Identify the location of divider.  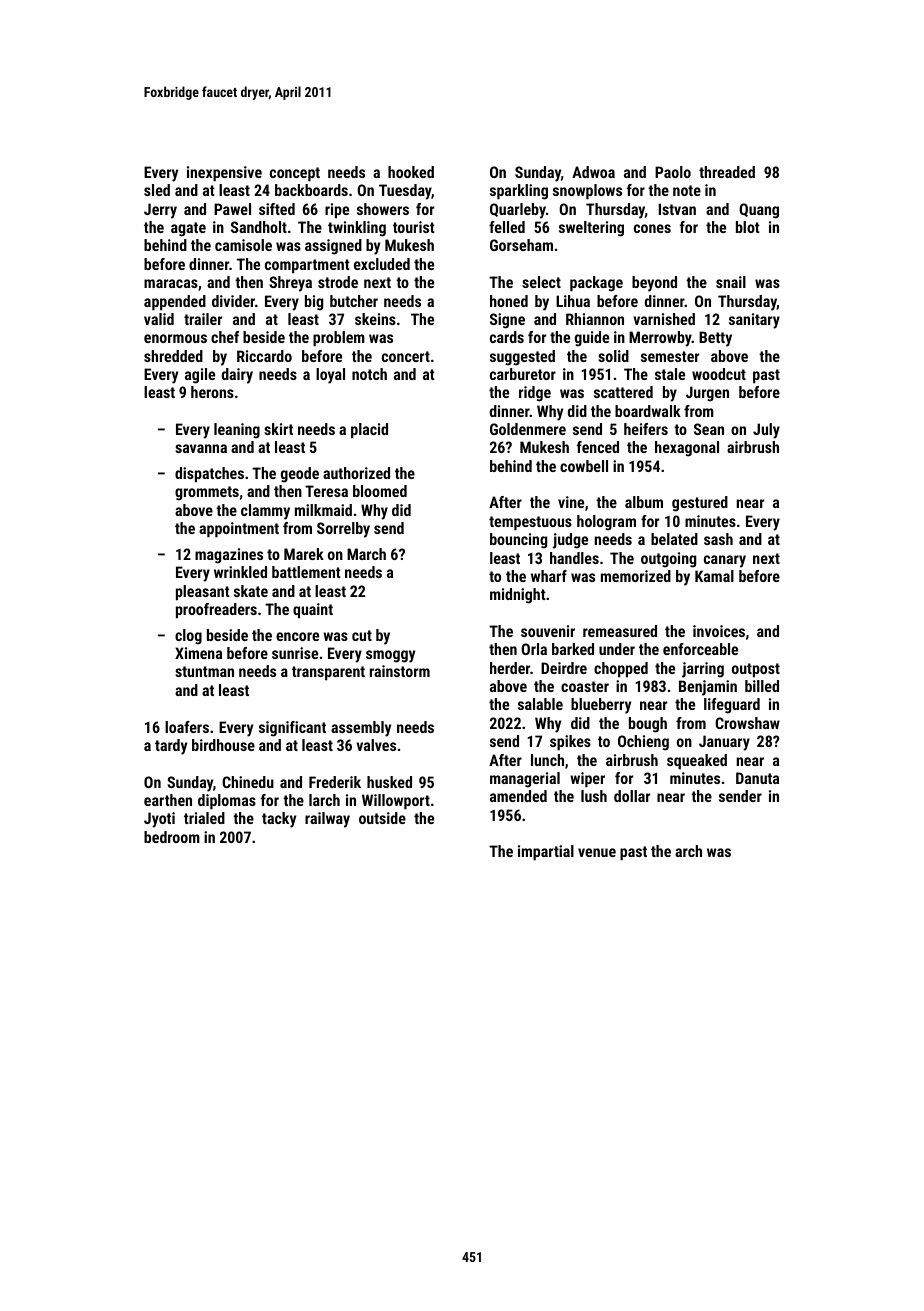
(233, 301).
